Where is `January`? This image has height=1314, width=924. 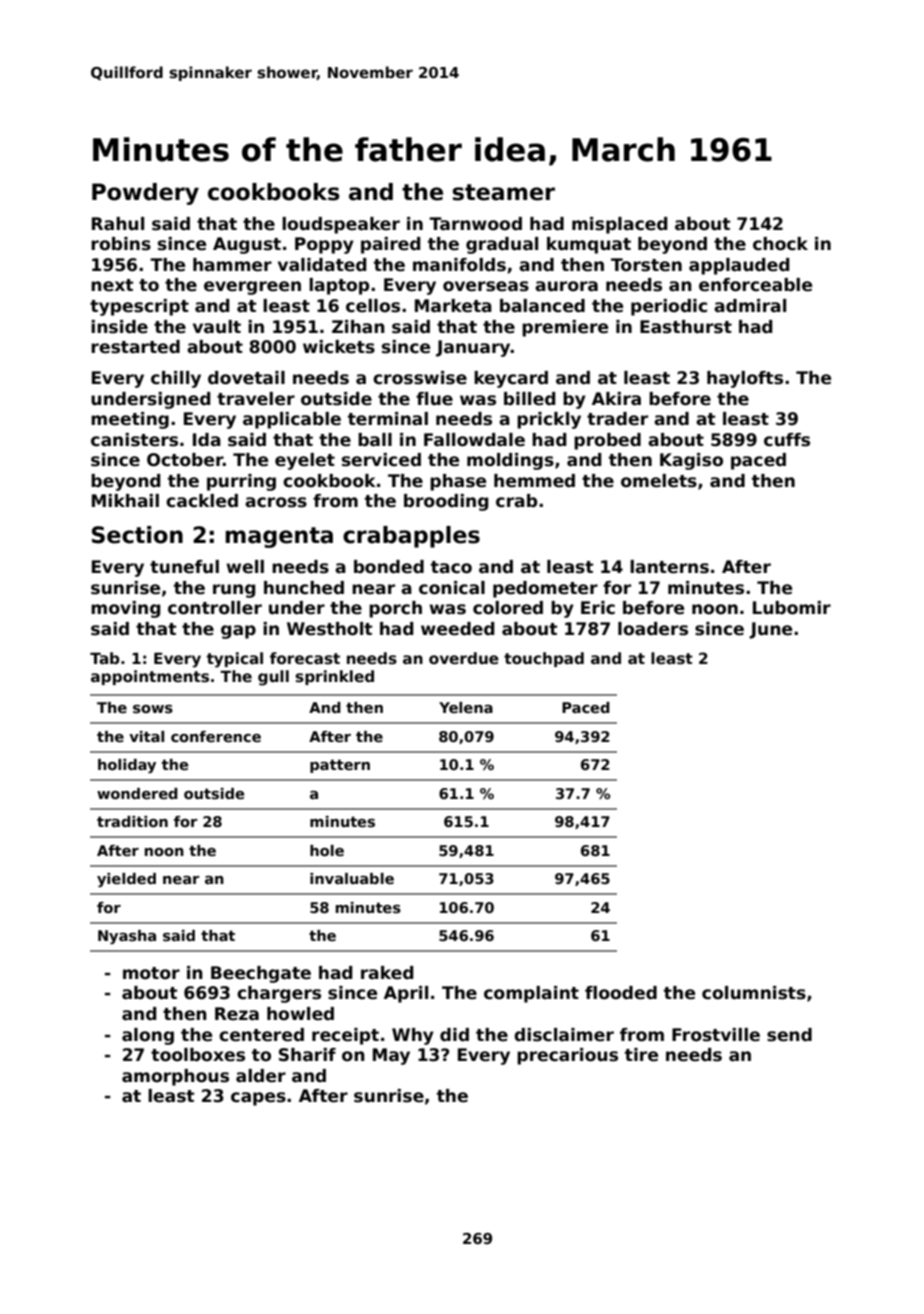
January is located at coordinates (473, 348).
